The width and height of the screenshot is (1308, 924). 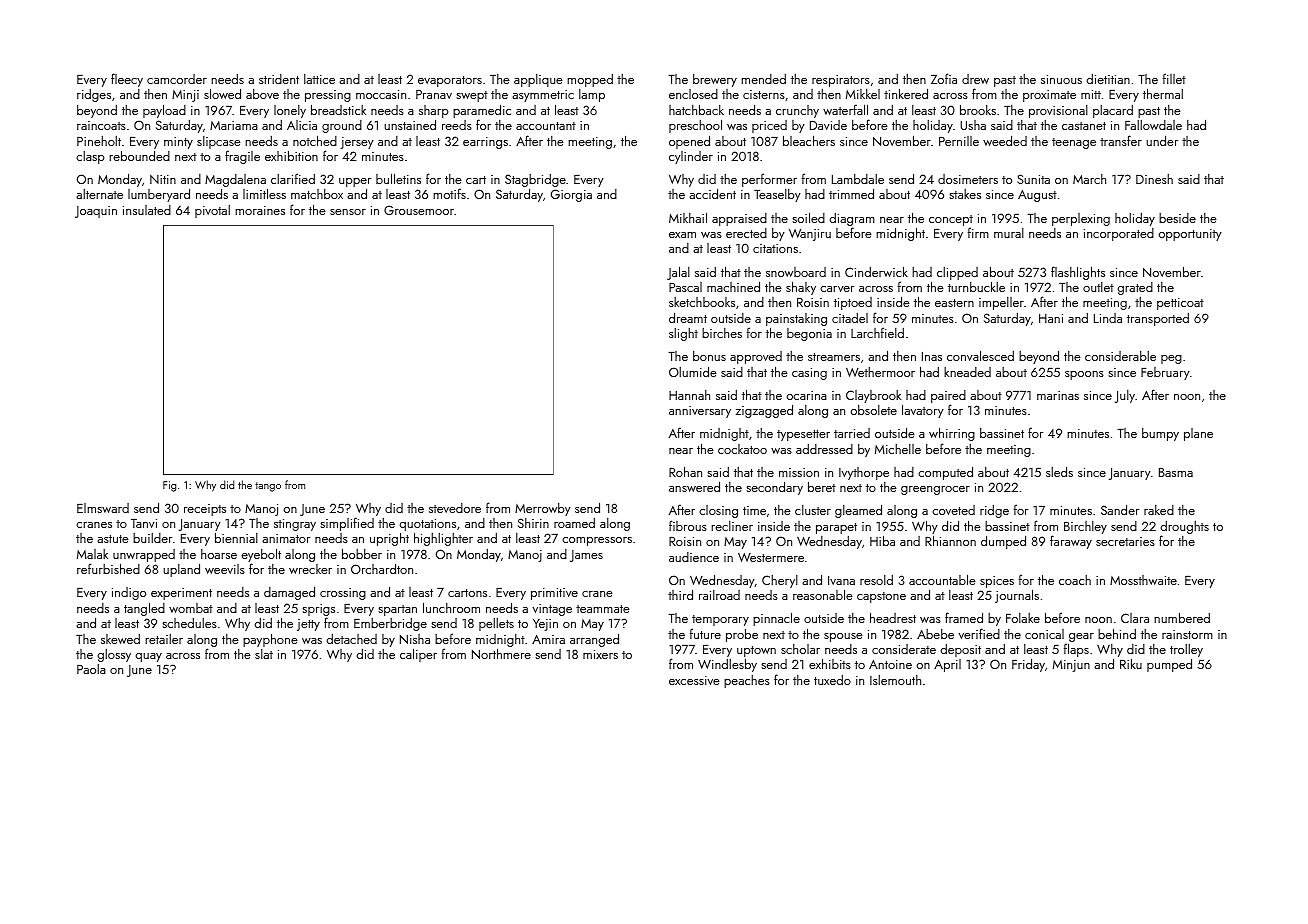 What do you see at coordinates (1125, 541) in the screenshot?
I see `secretaries` at bounding box center [1125, 541].
